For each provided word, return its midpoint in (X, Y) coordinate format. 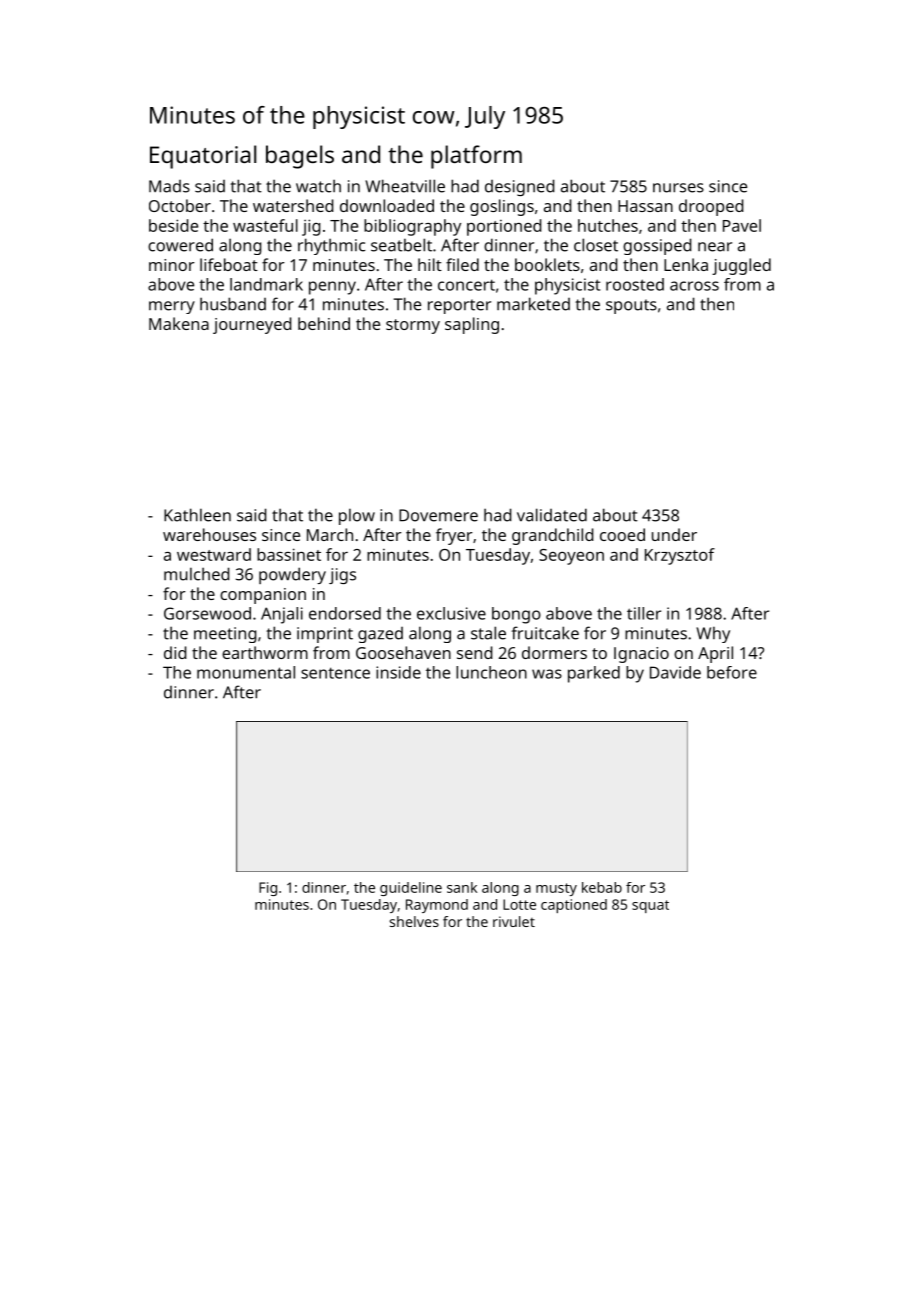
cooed (622, 534)
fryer (454, 536)
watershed (293, 205)
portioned (504, 227)
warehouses (209, 534)
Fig (268, 889)
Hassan (645, 206)
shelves (414, 921)
